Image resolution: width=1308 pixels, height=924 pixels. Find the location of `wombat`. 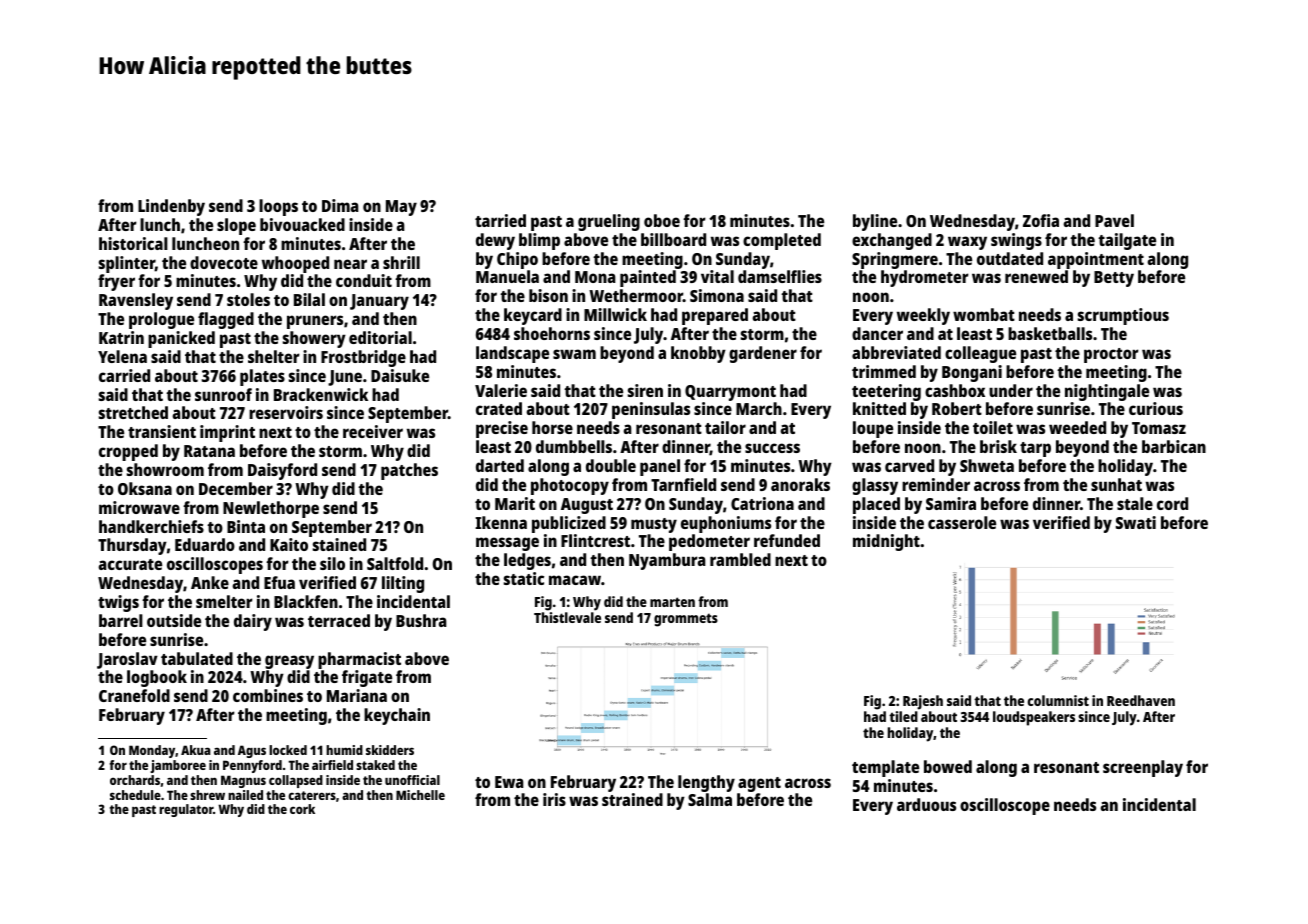

wombat is located at coordinates (984, 314).
